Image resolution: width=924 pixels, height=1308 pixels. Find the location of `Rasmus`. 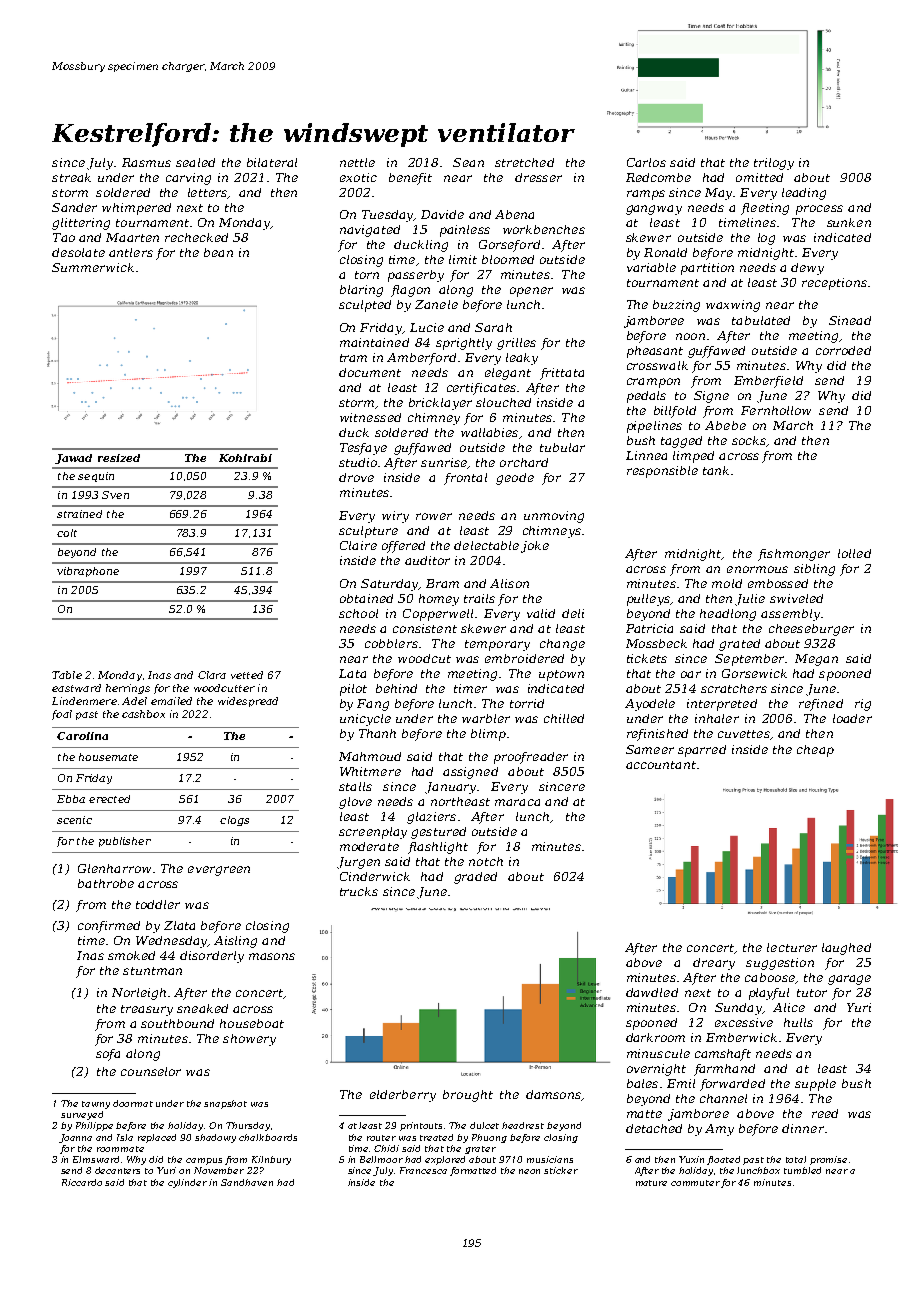

Rasmus is located at coordinates (146, 162).
